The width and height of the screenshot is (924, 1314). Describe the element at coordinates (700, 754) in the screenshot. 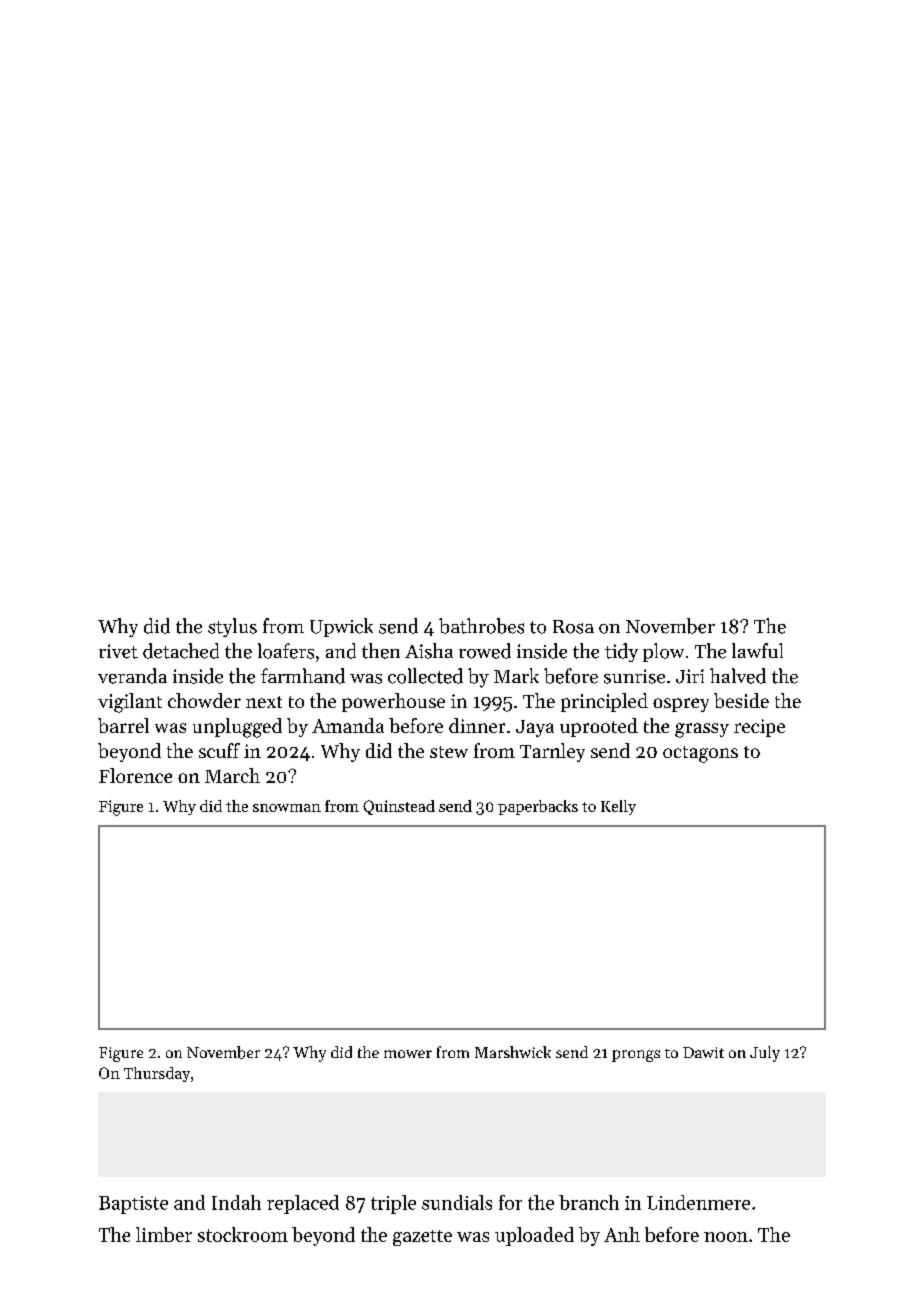

I see `octagons` at that location.
